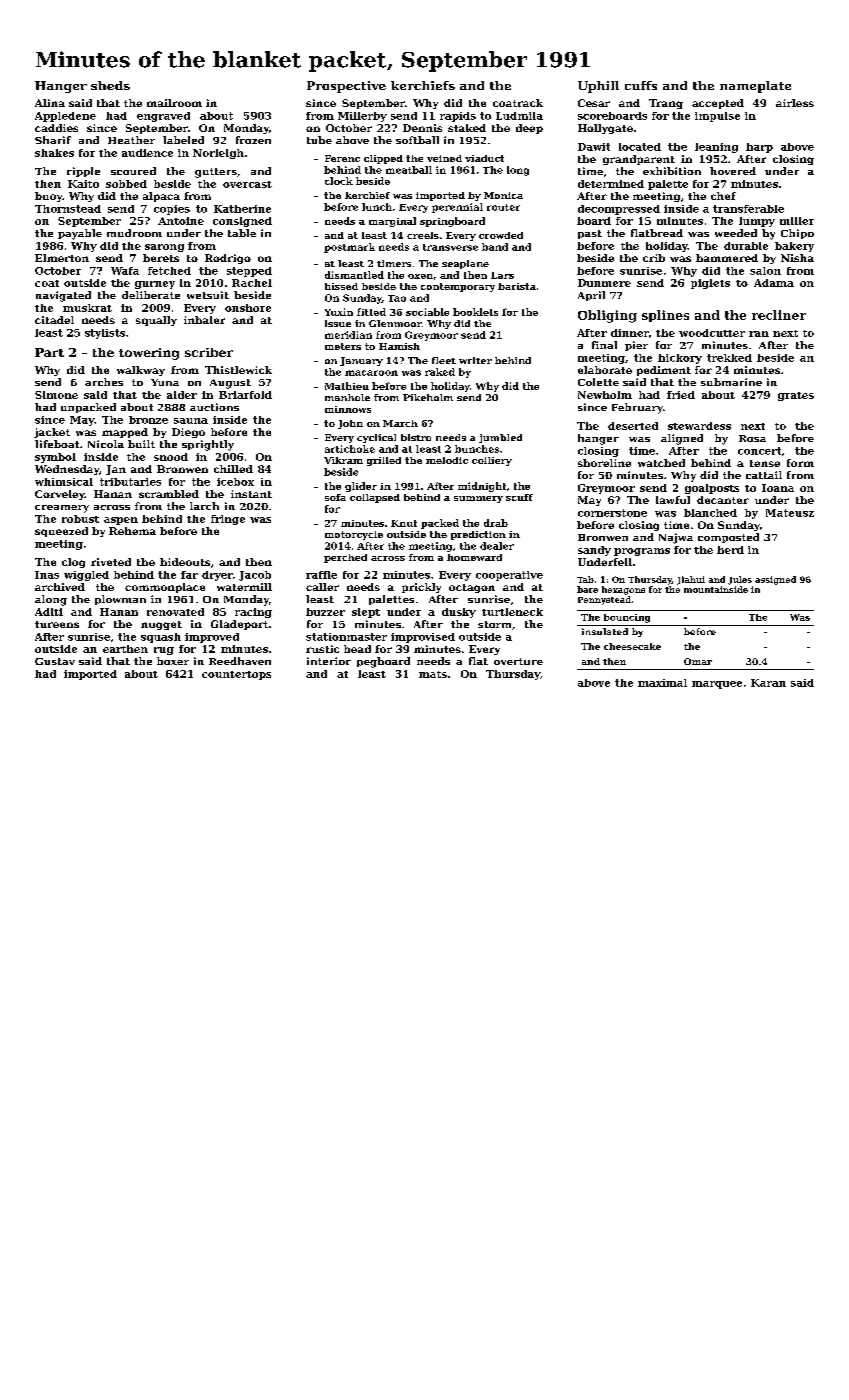  What do you see at coordinates (383, 159) in the document?
I see `clipped` at bounding box center [383, 159].
